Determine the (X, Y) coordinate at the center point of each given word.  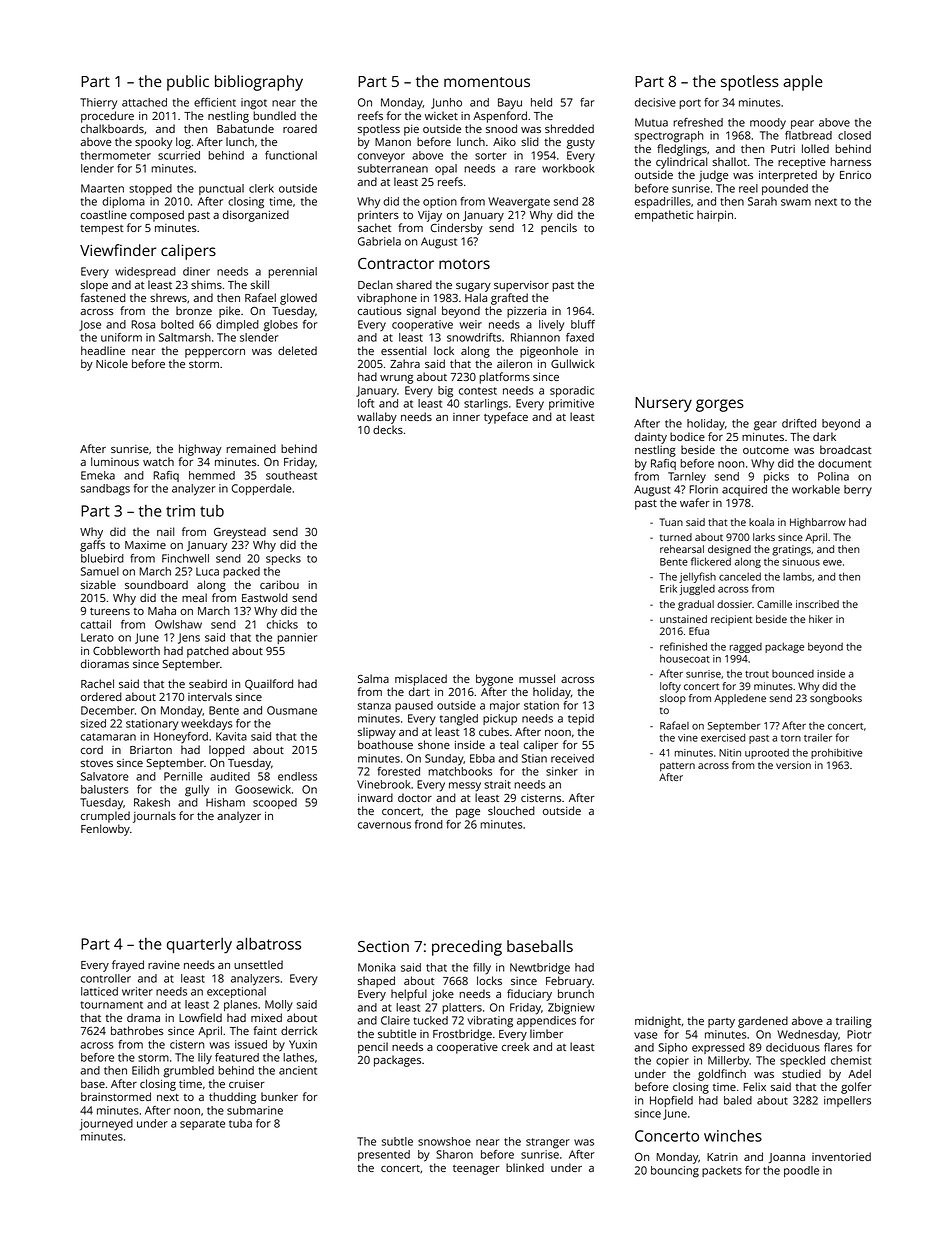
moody (768, 123)
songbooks (836, 699)
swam (796, 202)
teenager (476, 1170)
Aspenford (500, 117)
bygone (494, 680)
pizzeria (526, 312)
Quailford (269, 684)
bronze (194, 310)
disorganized (256, 216)
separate (202, 1125)
